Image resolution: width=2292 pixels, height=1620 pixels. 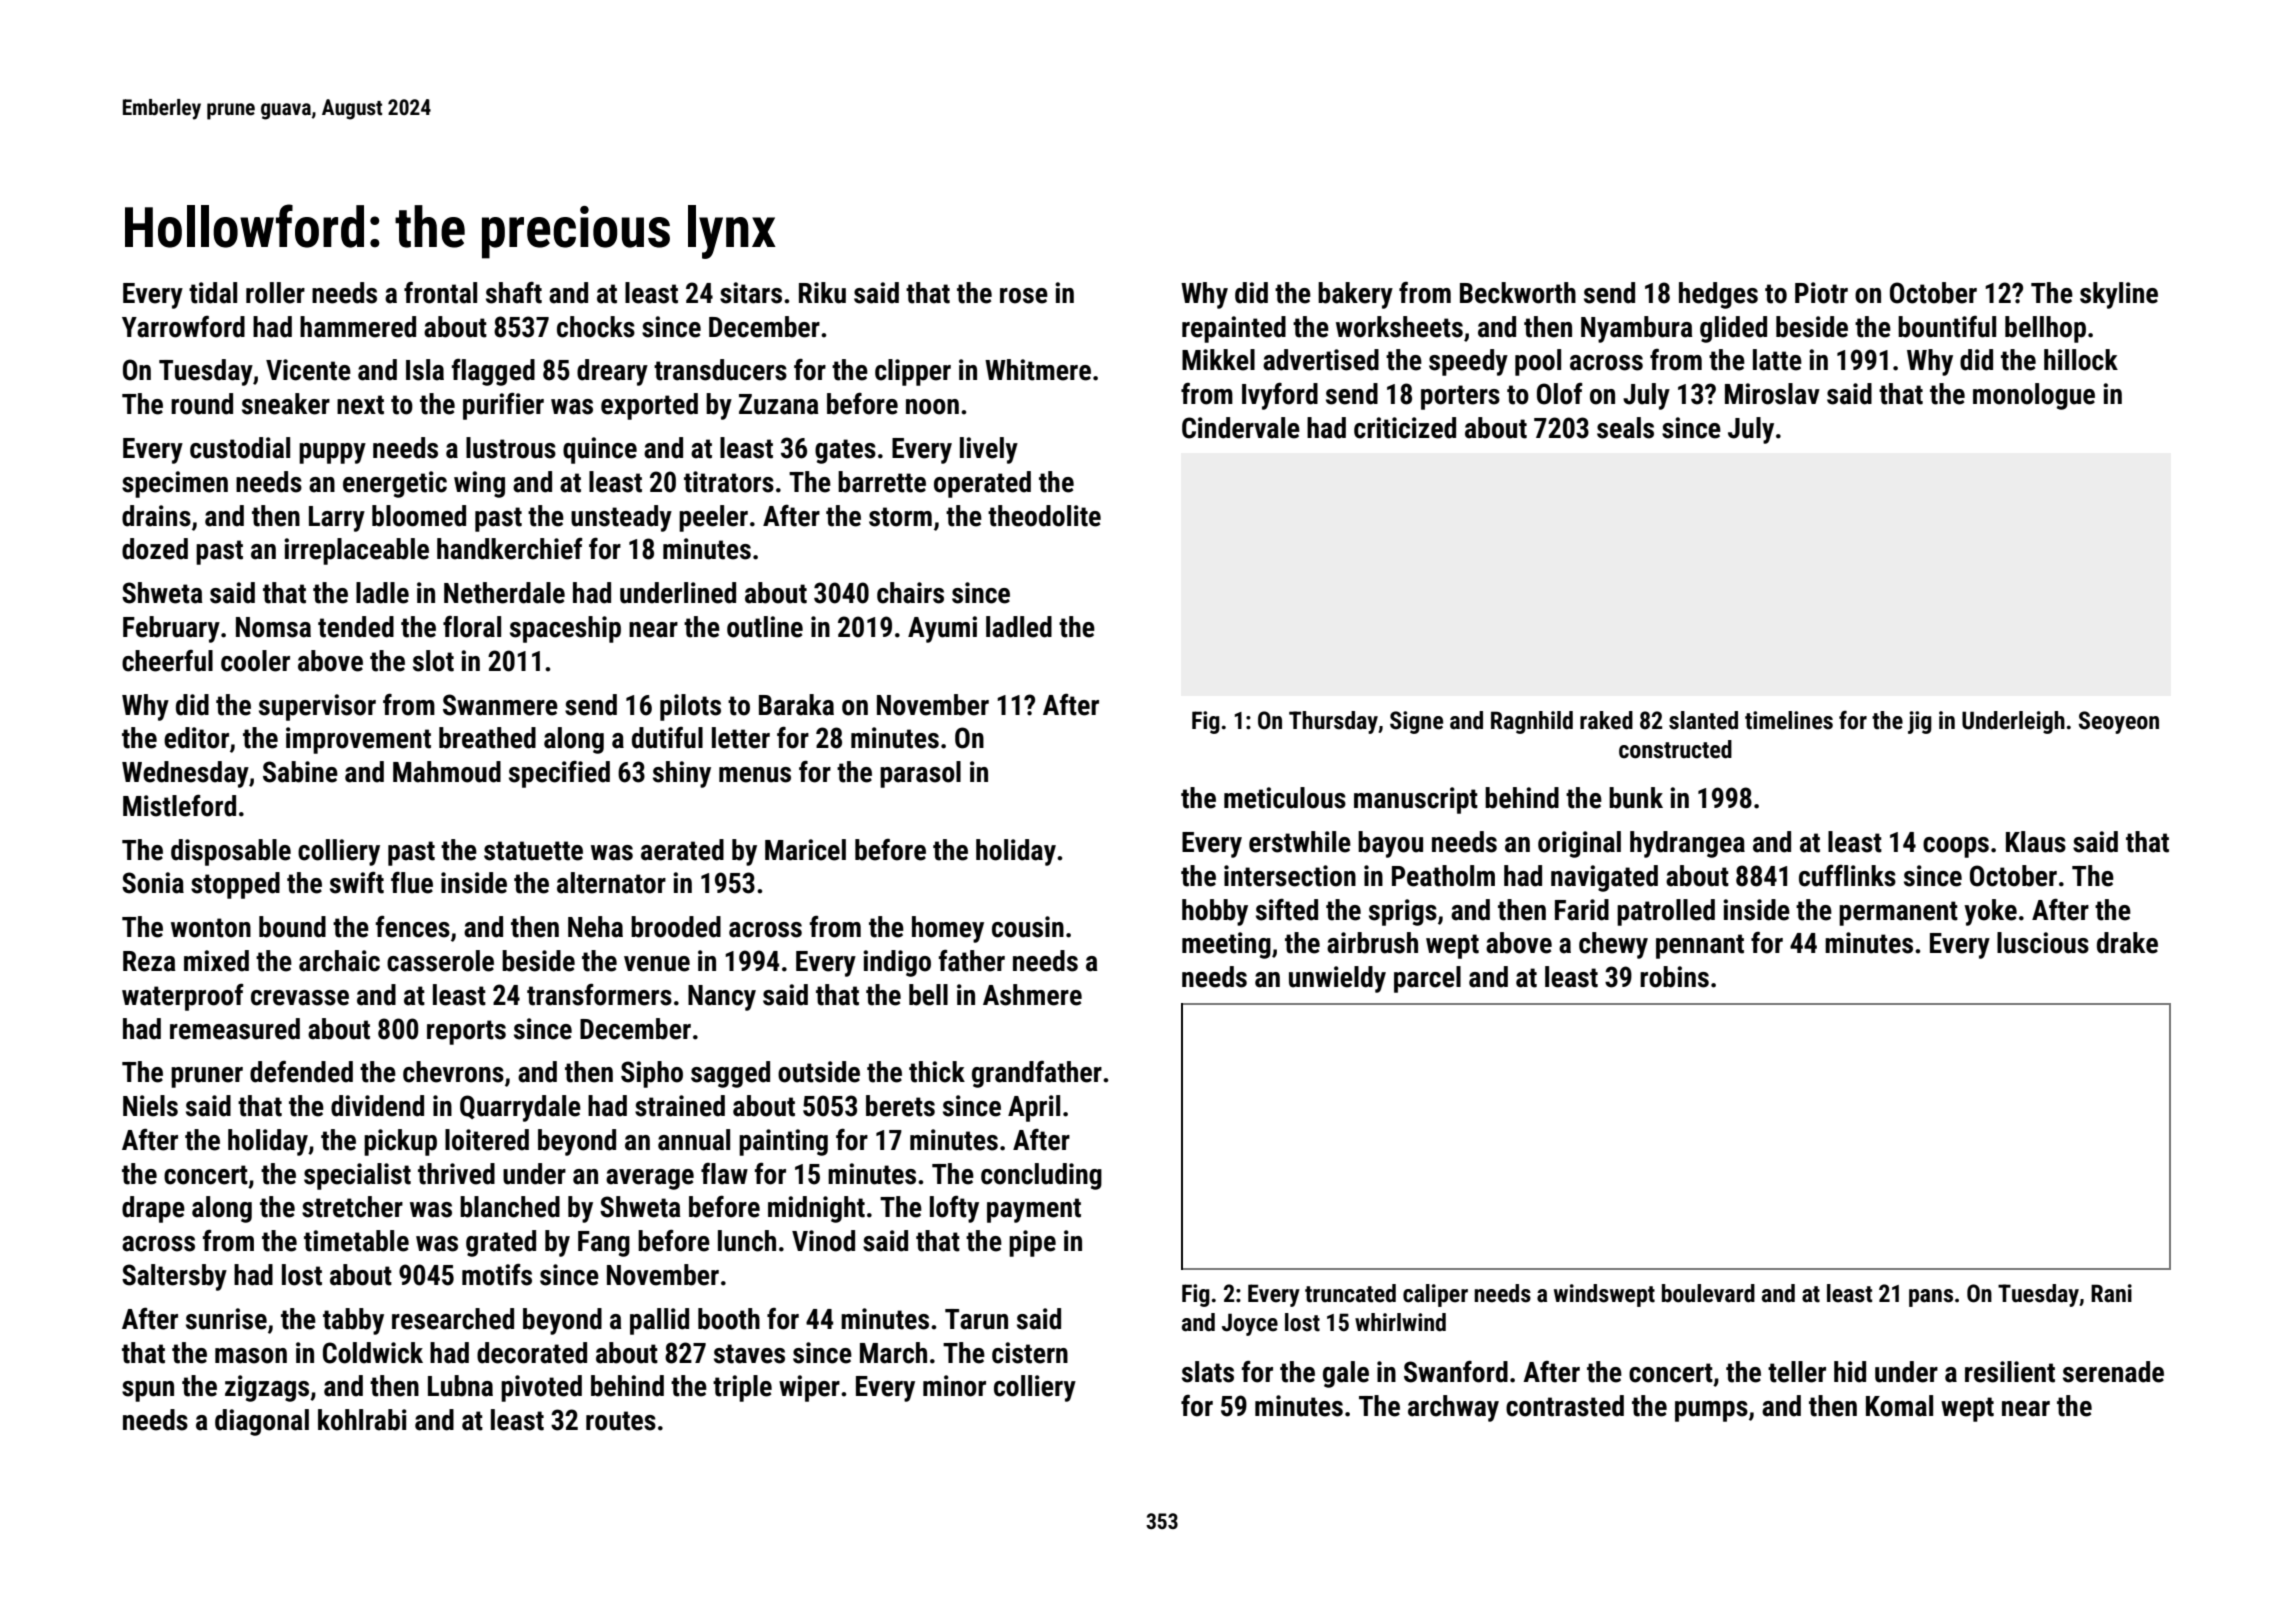 What do you see at coordinates (954, 1386) in the screenshot?
I see `minor` at bounding box center [954, 1386].
